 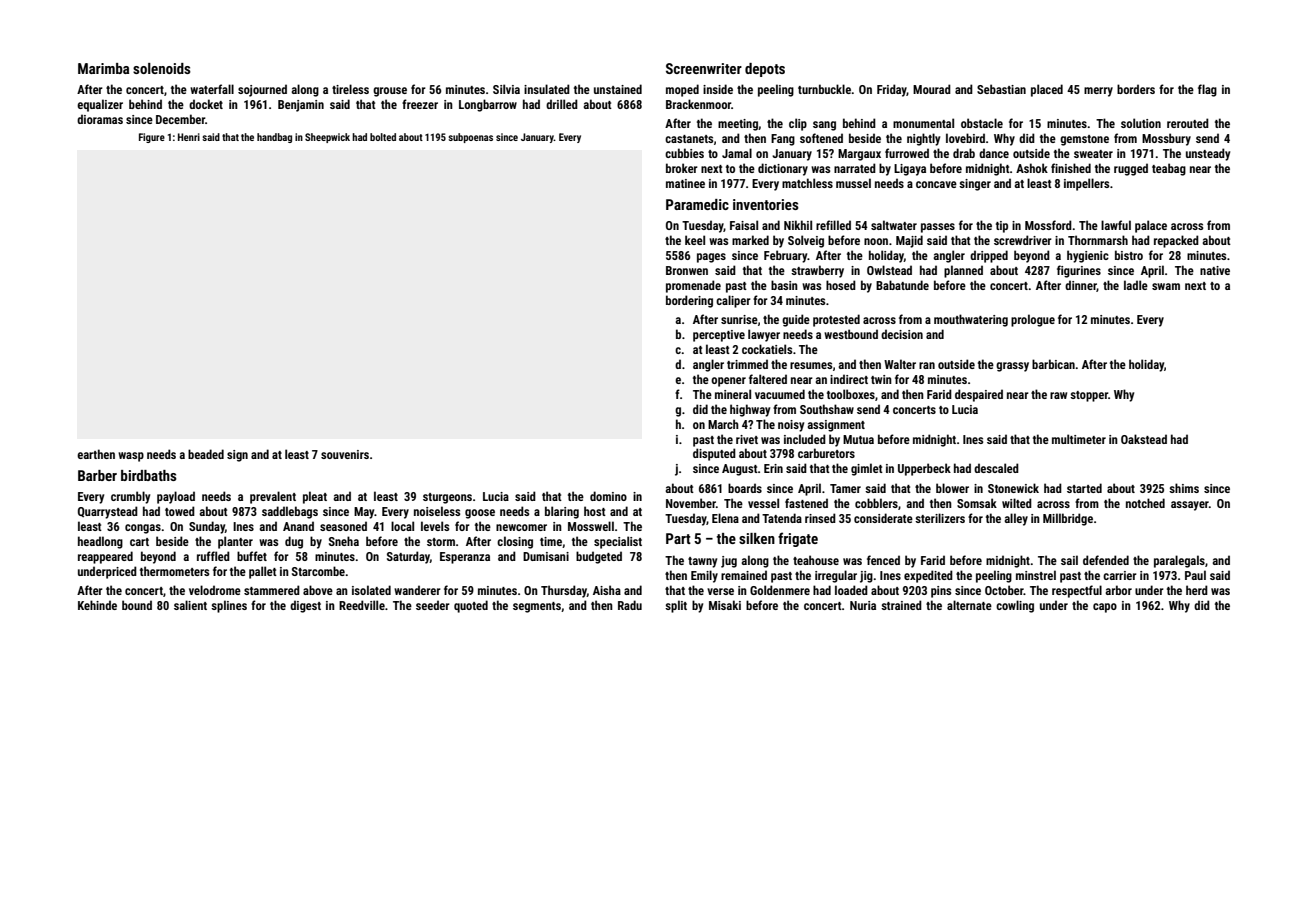 What do you see at coordinates (876, 503) in the screenshot?
I see `cobblers` at bounding box center [876, 503].
